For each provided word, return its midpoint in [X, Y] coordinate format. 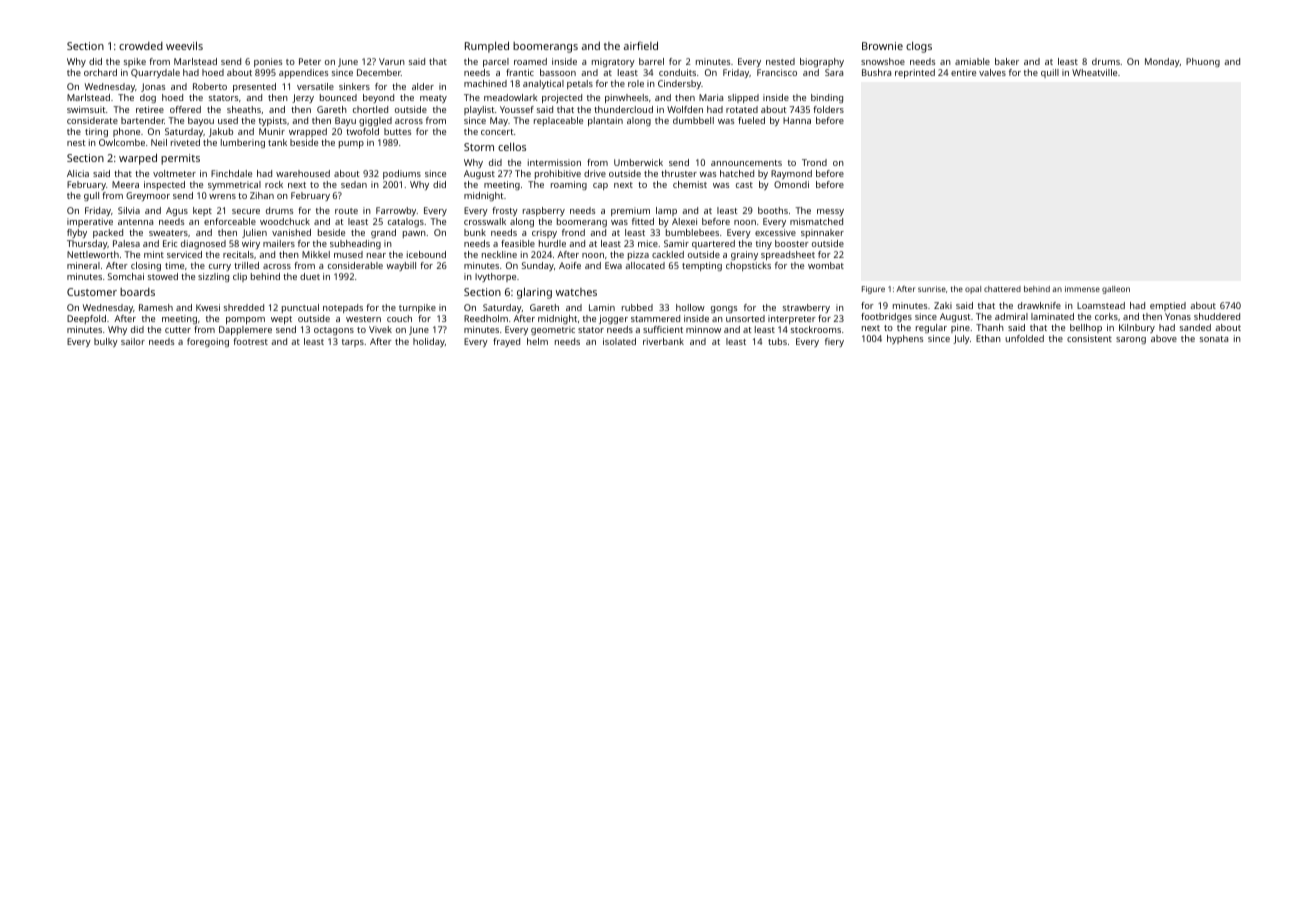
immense [1082, 289]
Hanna [797, 120]
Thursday [87, 244]
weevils [184, 45]
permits [180, 159]
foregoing [208, 342]
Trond [814, 162]
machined [485, 83]
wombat [826, 265]
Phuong [1203, 62]
